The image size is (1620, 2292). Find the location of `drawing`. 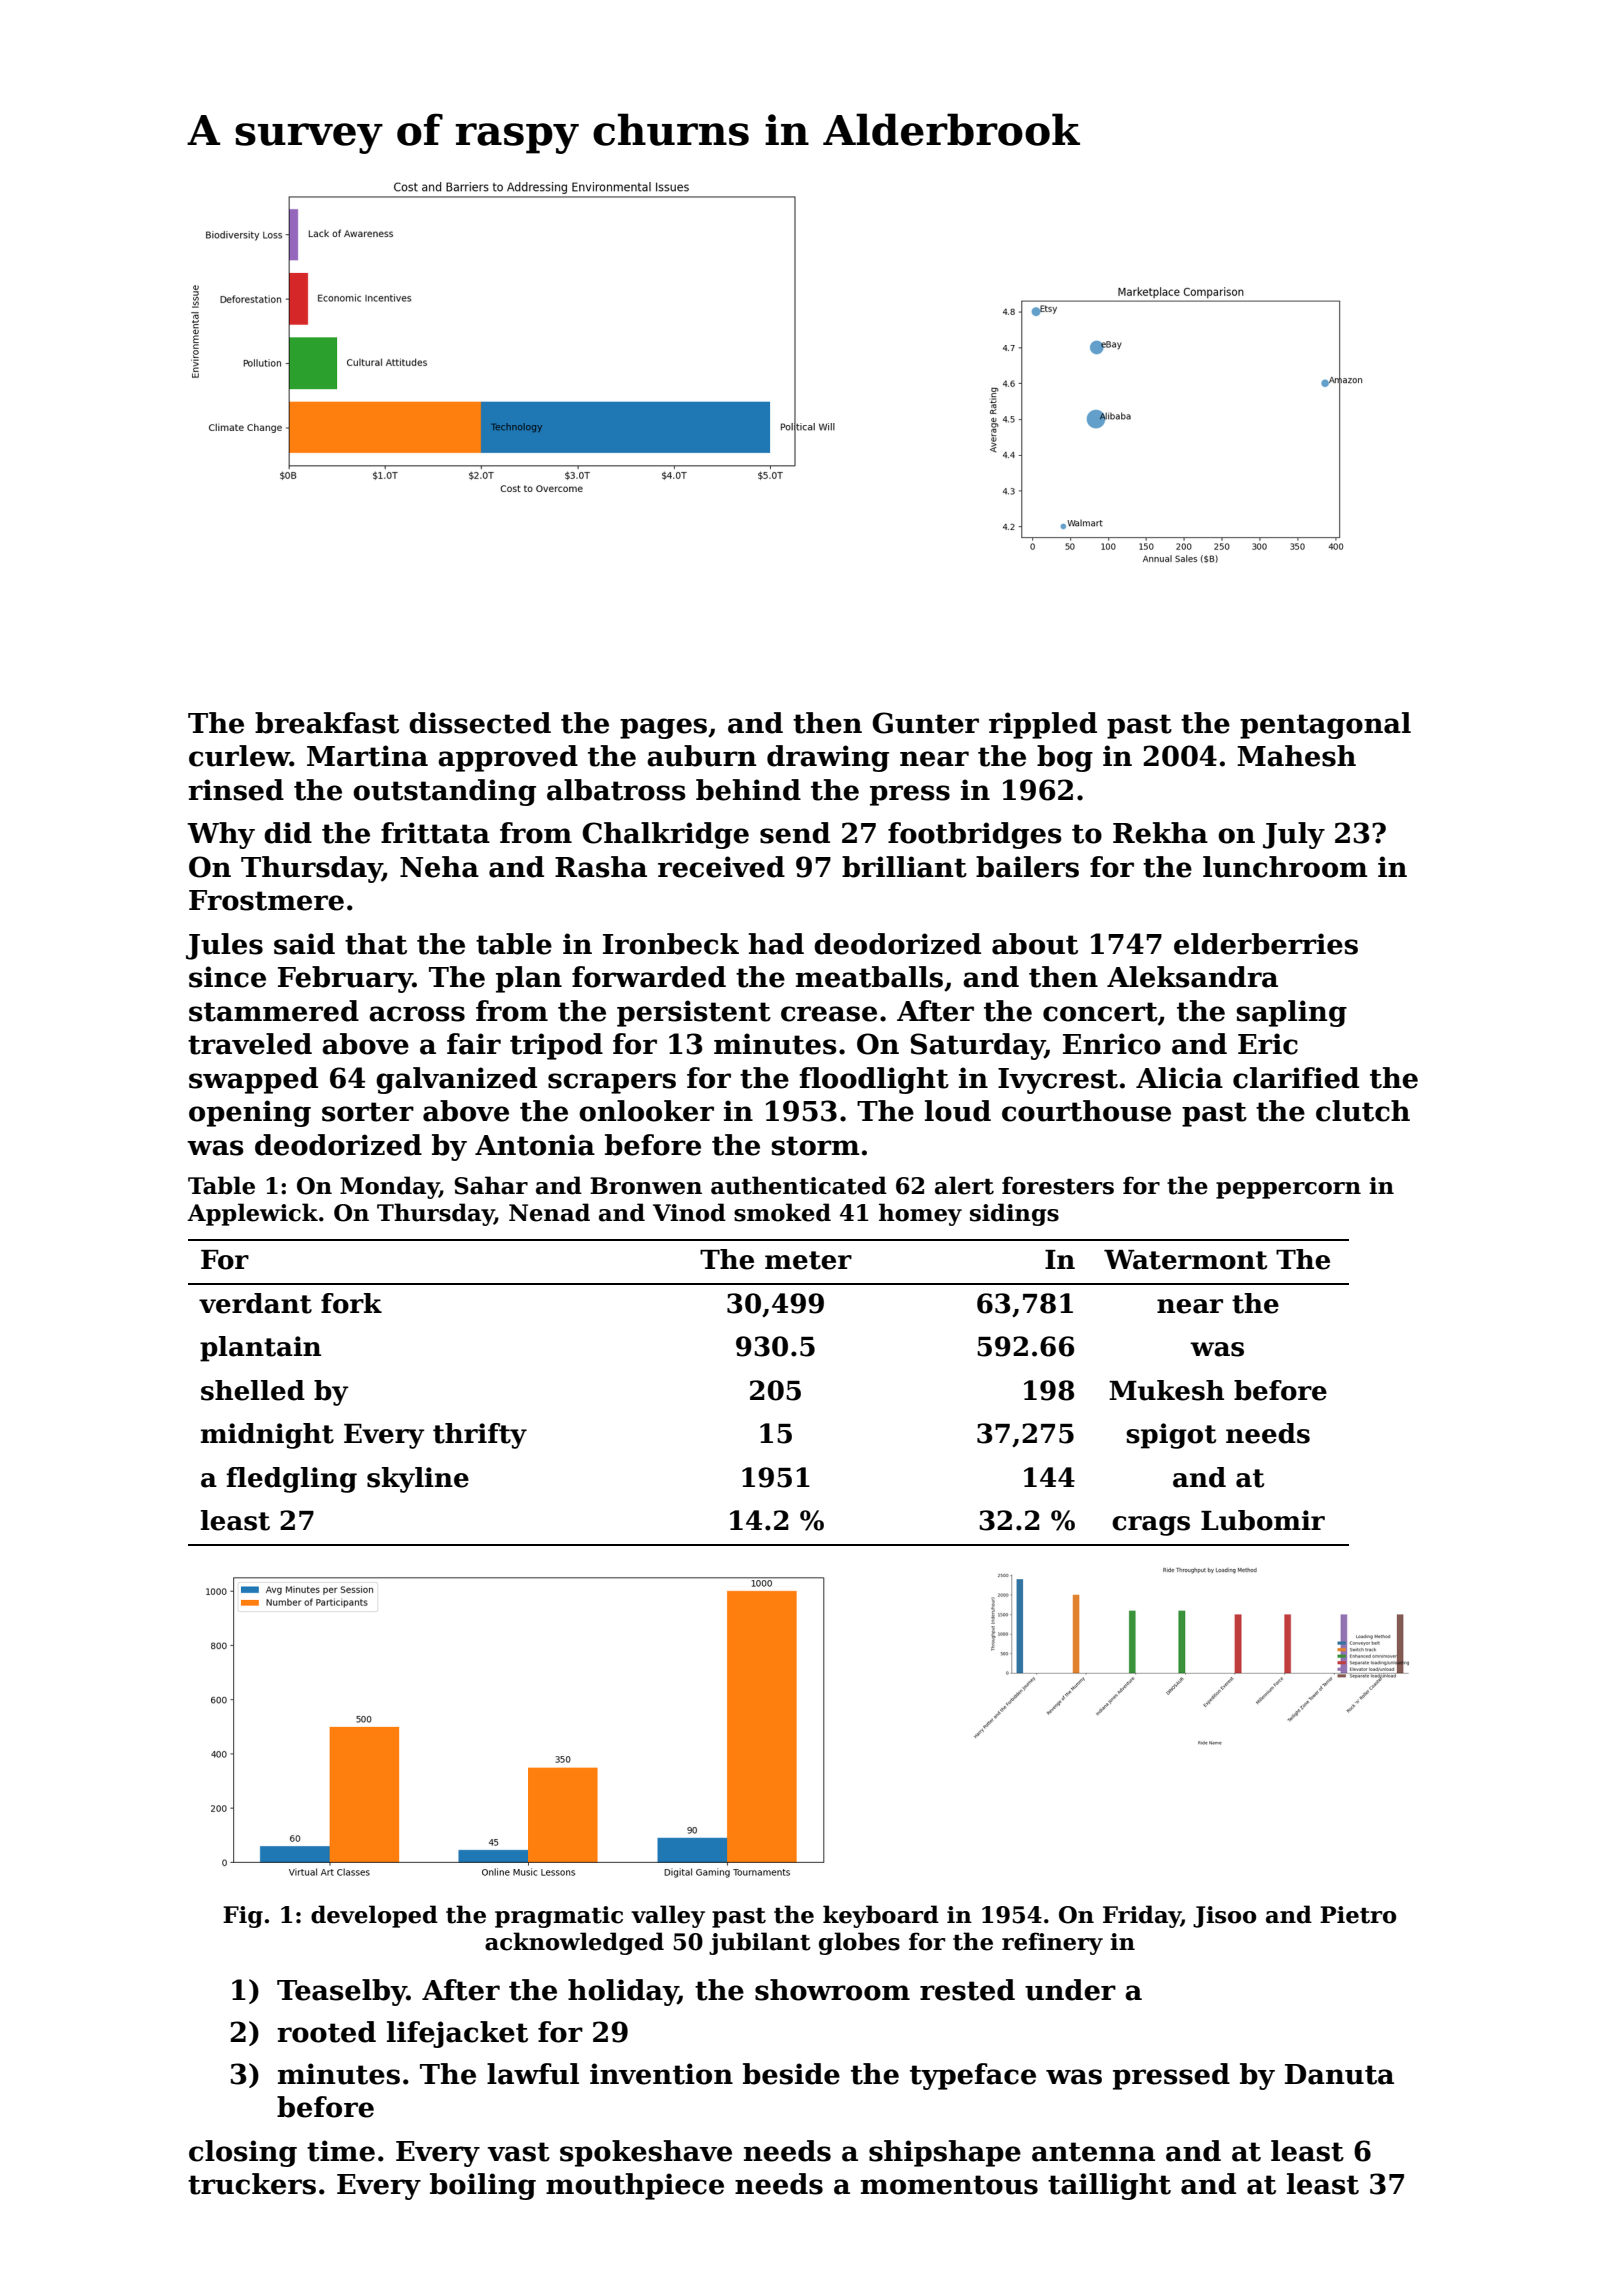

drawing is located at coordinates (828, 758).
